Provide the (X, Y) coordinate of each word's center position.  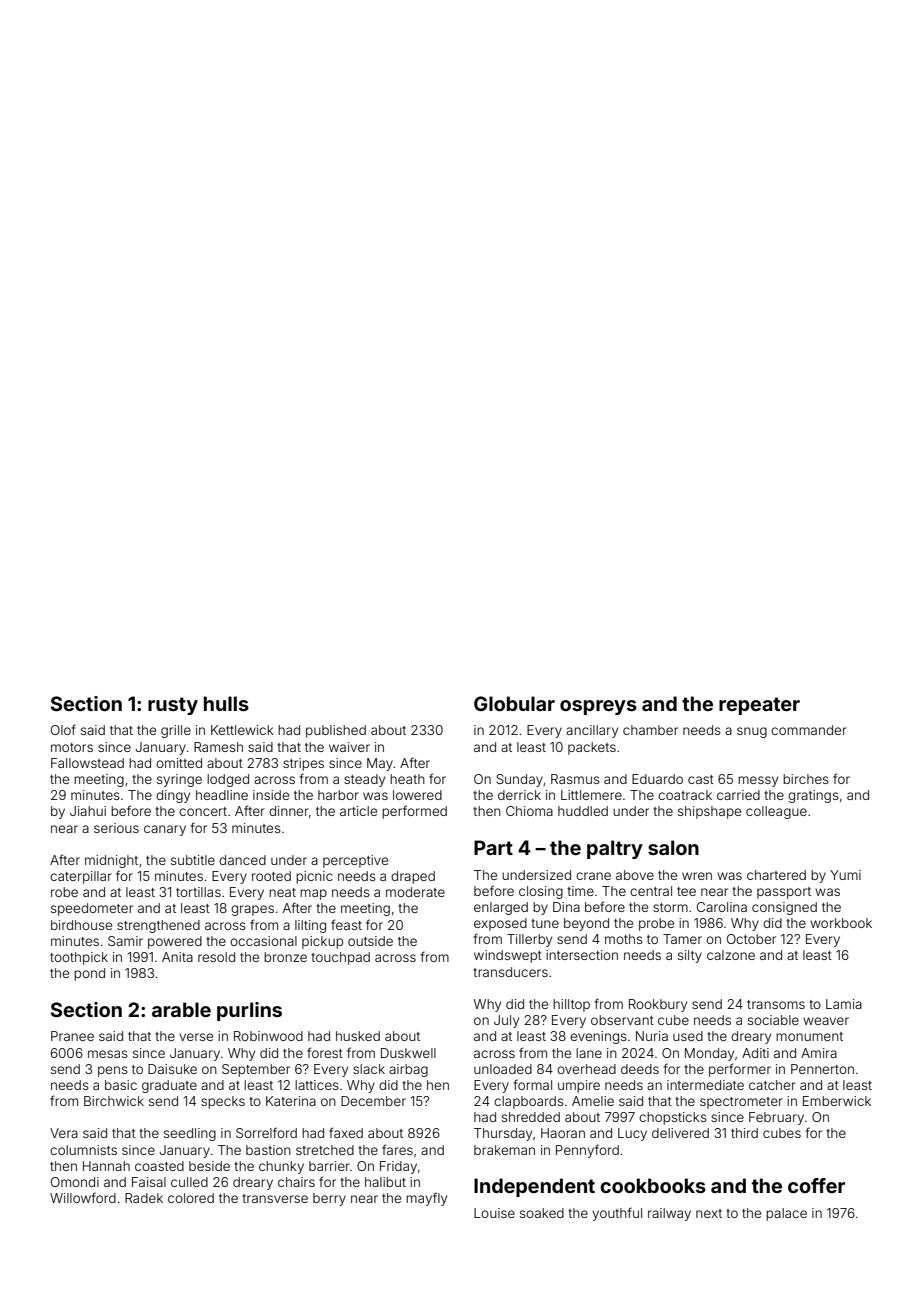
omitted (179, 763)
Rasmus (575, 779)
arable (181, 1009)
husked (358, 1036)
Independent (534, 1187)
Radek (144, 1198)
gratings (813, 796)
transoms (776, 1004)
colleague (776, 812)
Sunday (519, 780)
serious (116, 828)
